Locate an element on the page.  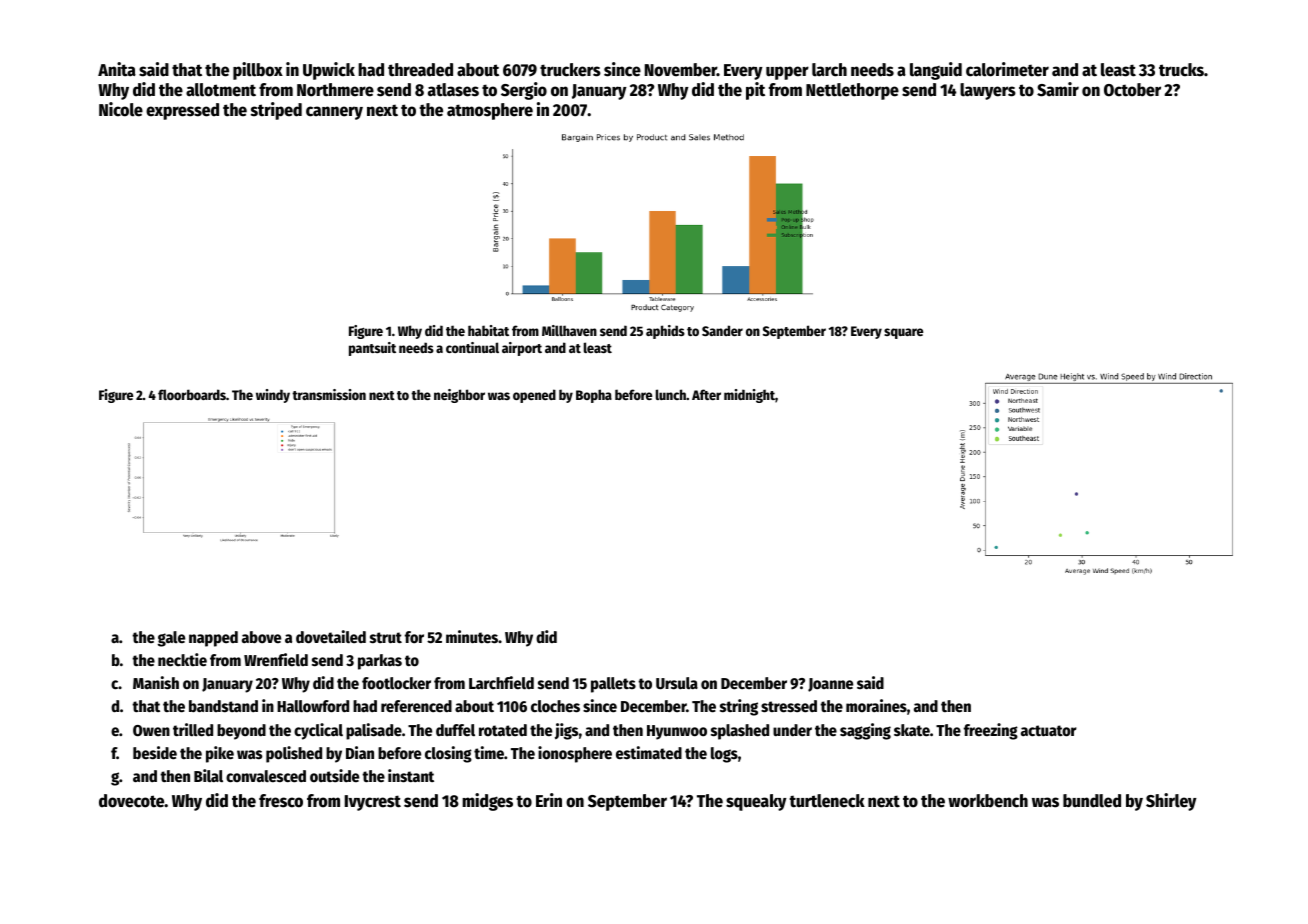
midnight is located at coordinates (749, 396).
